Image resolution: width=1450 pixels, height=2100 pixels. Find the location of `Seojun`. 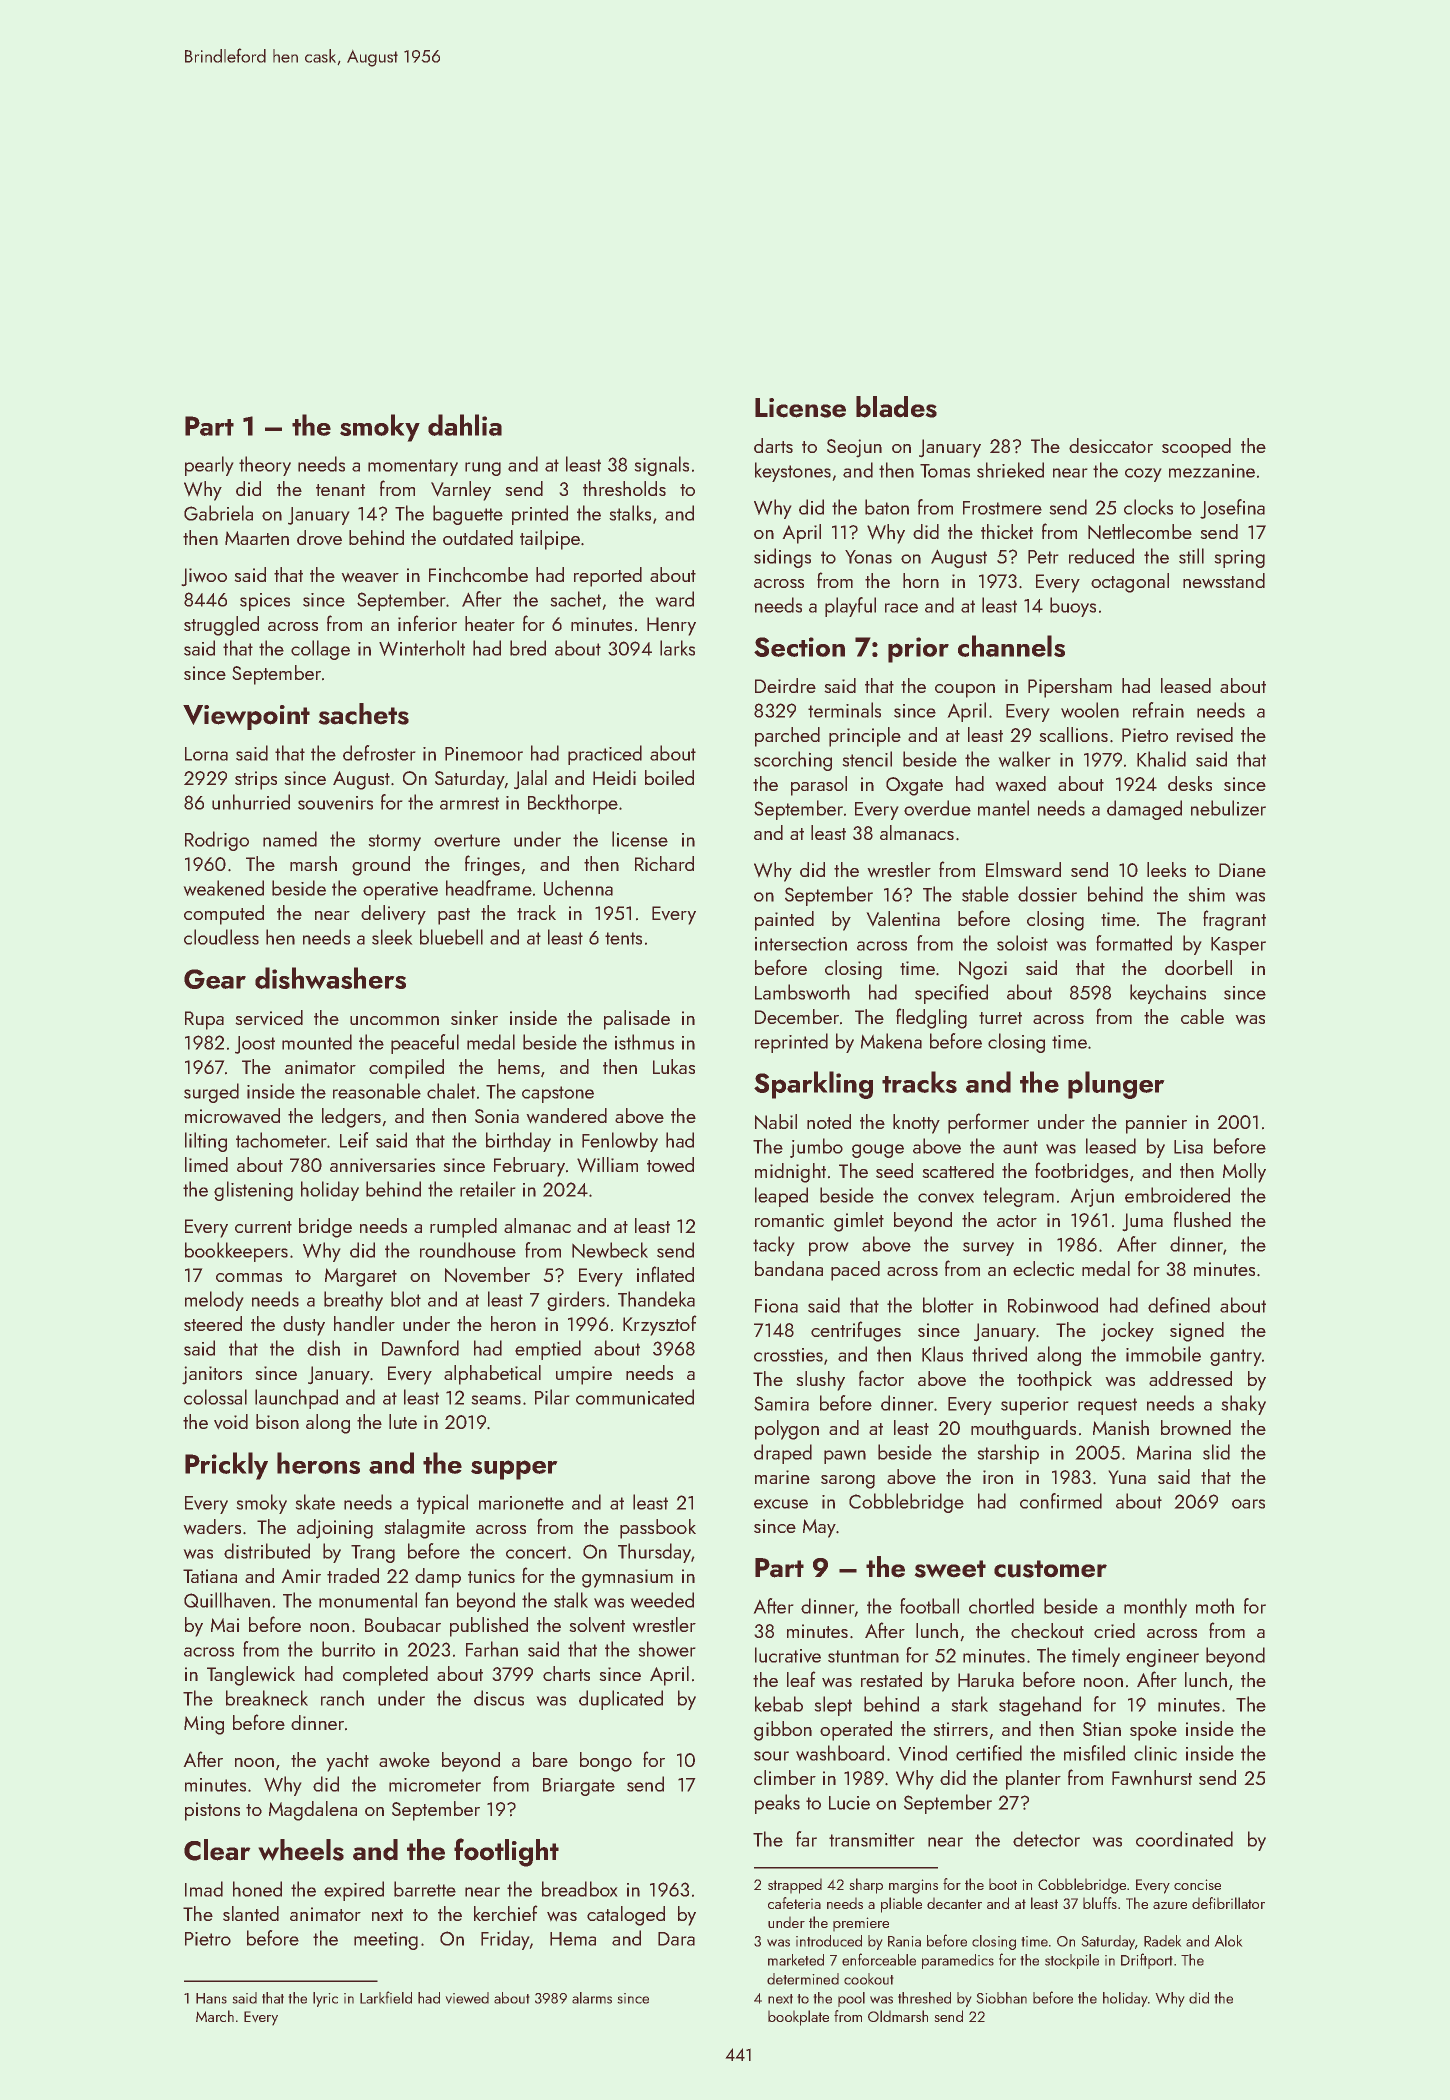

Seojun is located at coordinates (854, 448).
